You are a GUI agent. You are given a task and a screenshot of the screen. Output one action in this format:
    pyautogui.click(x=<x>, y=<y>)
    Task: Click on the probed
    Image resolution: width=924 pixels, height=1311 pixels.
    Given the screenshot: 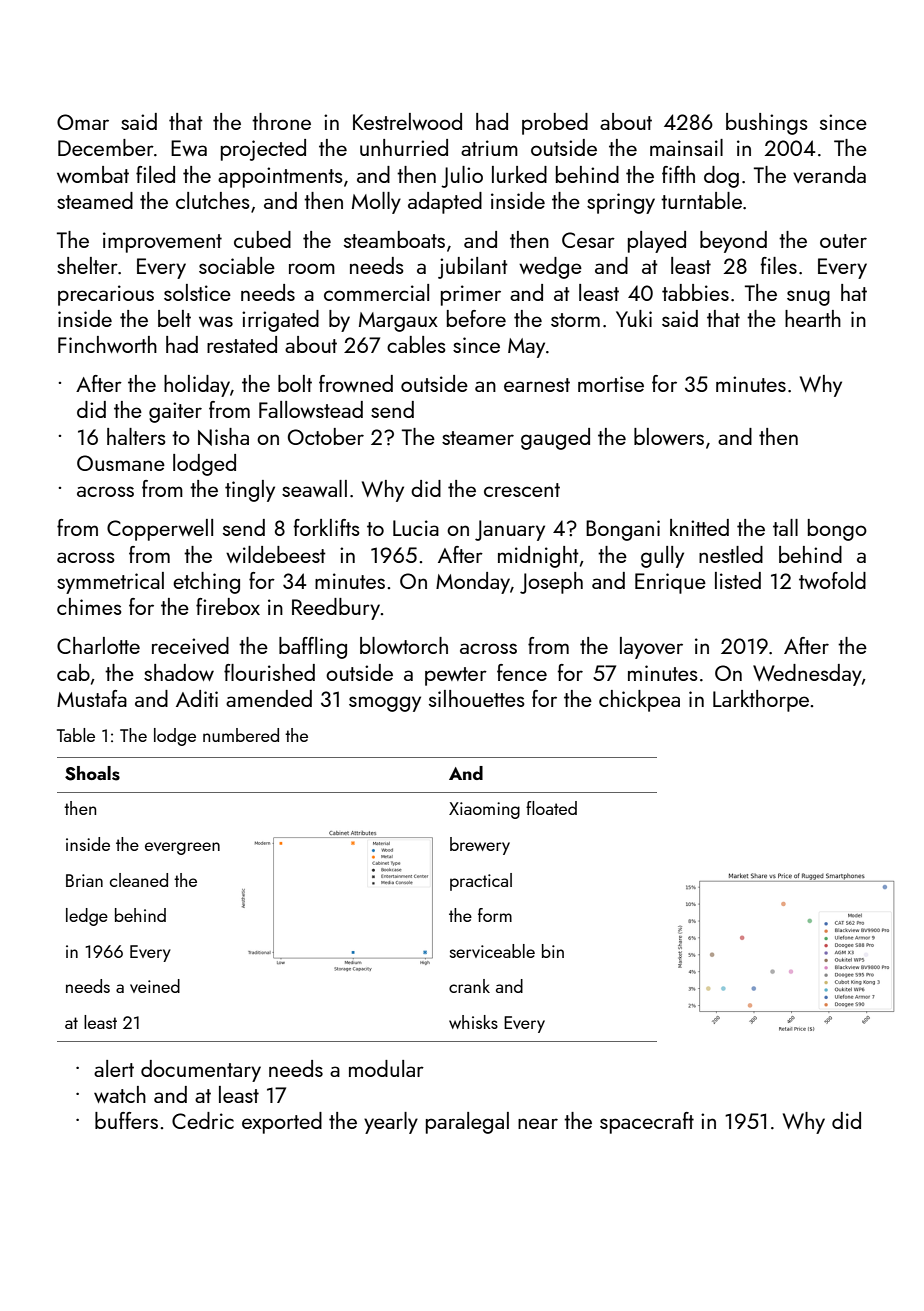 What is the action you would take?
    pyautogui.click(x=555, y=124)
